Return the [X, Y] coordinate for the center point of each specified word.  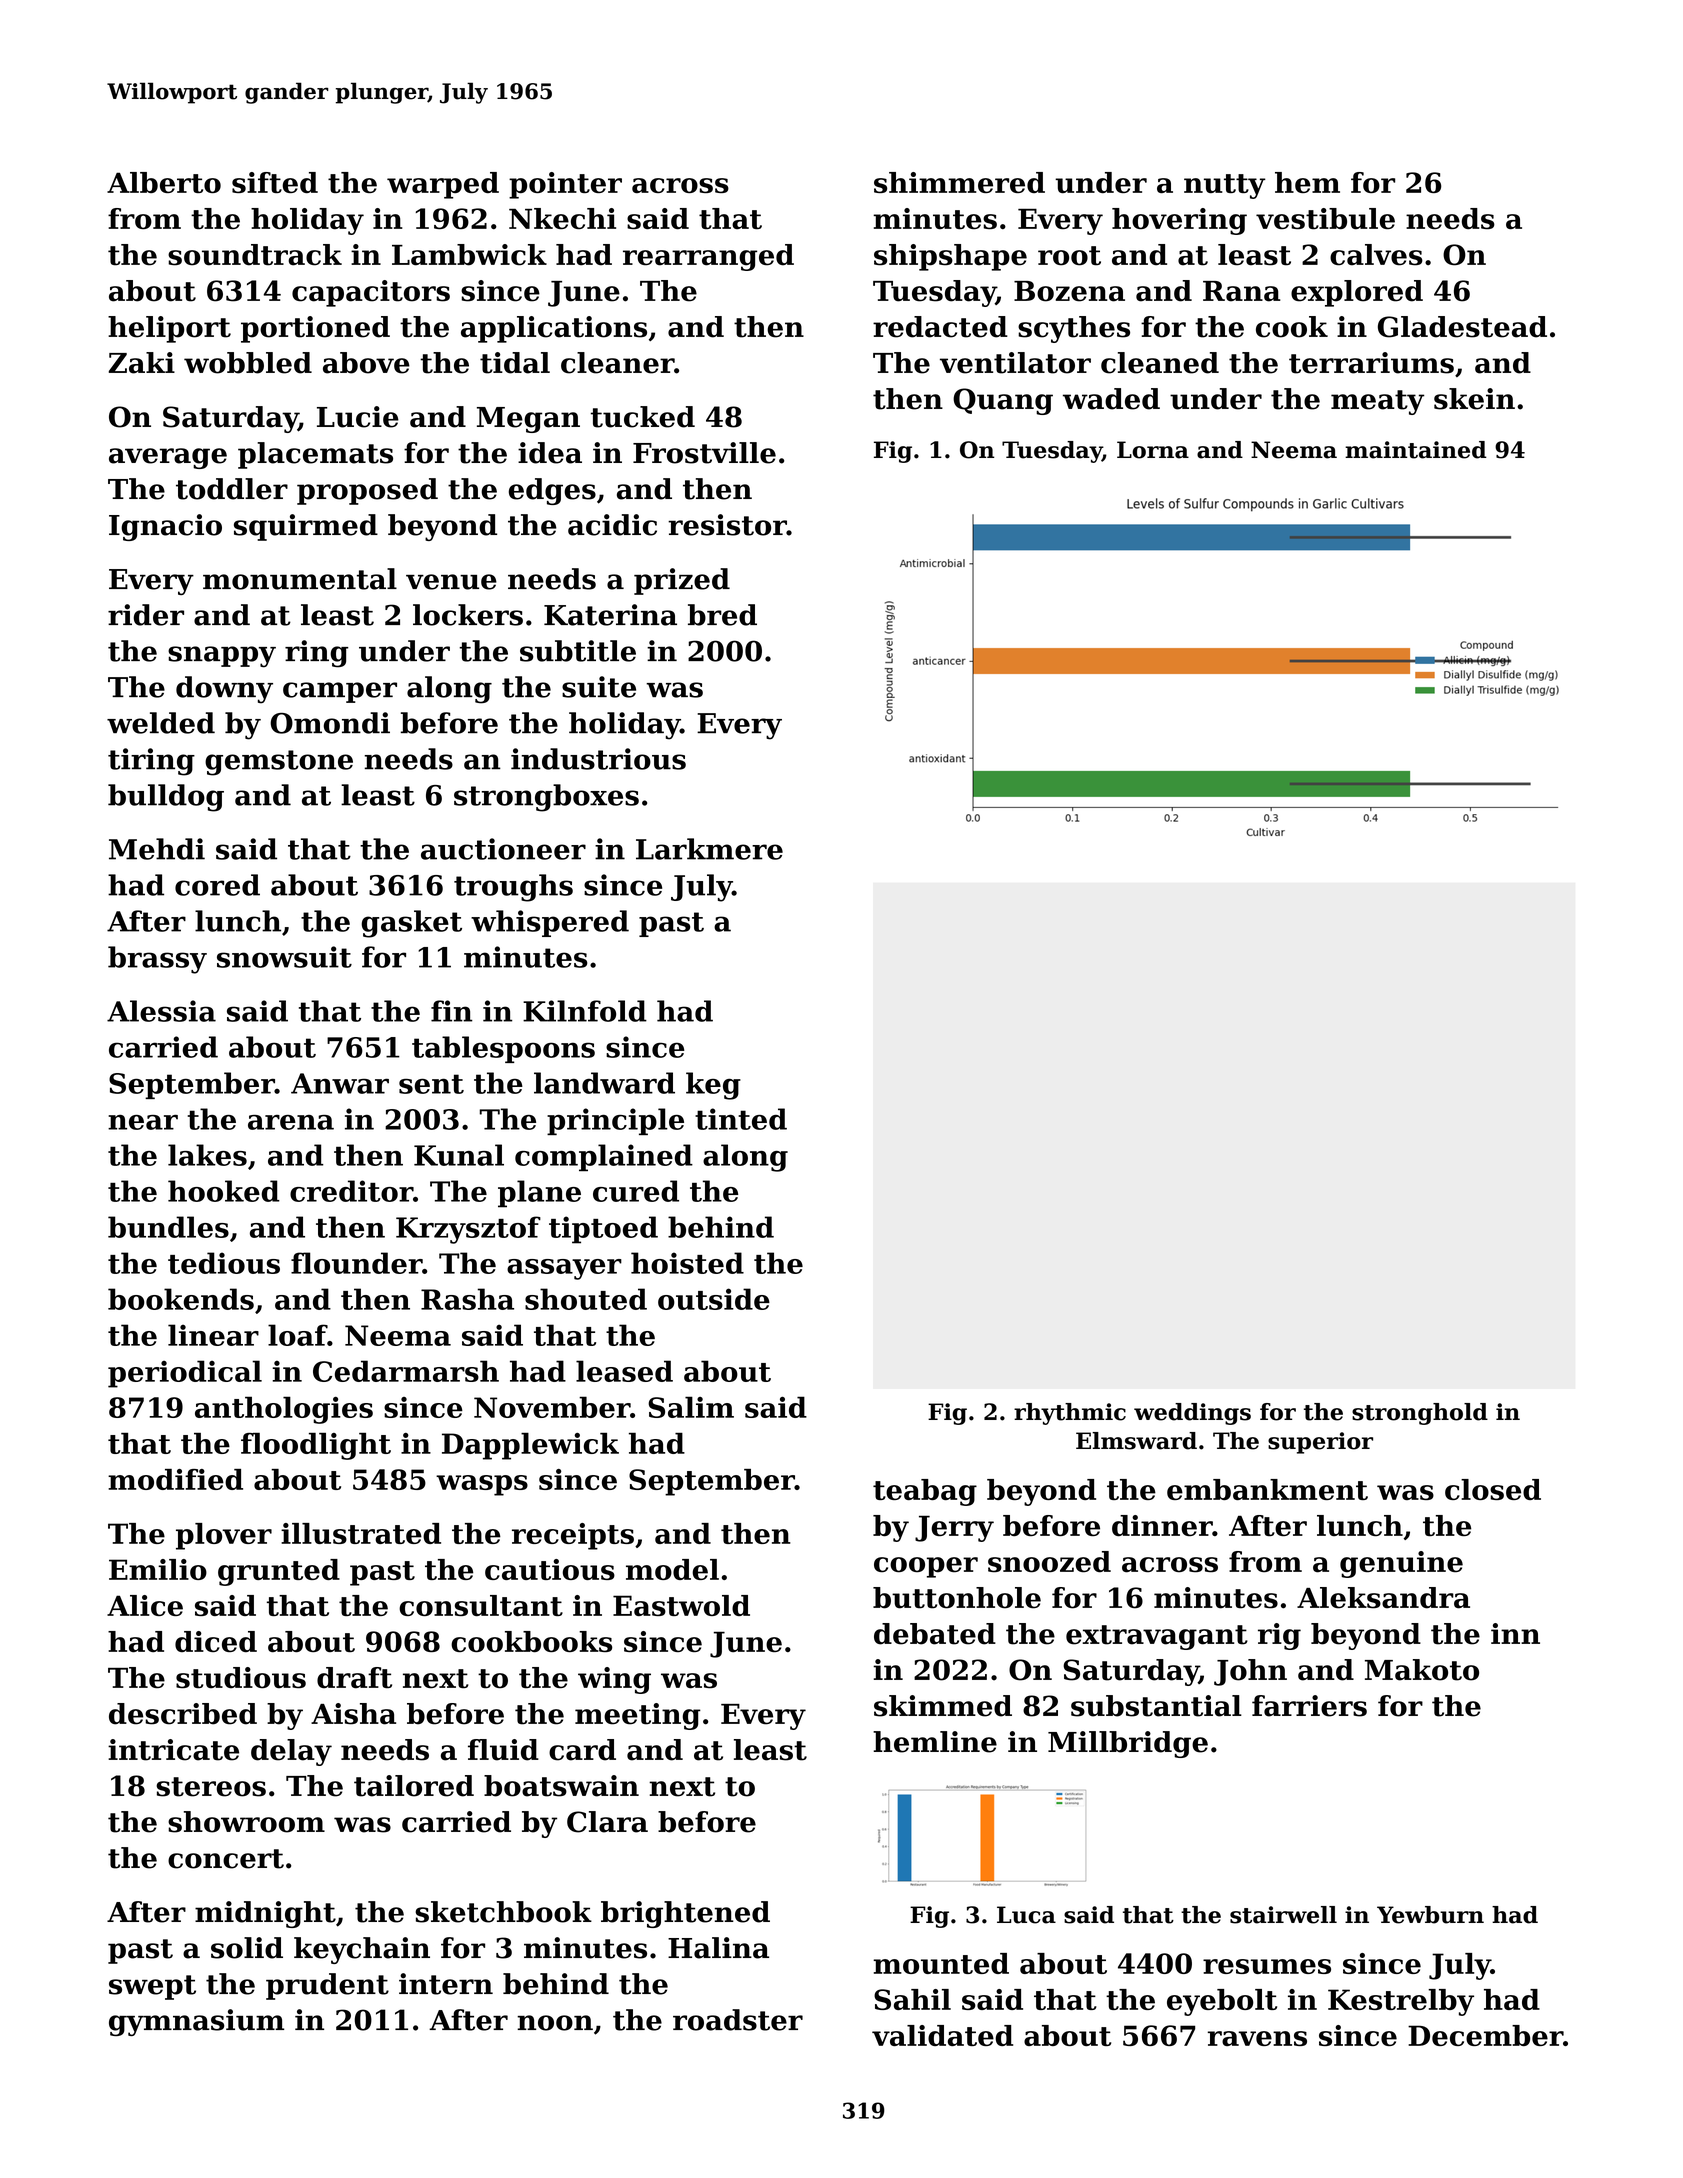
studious [241, 1678]
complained [604, 1157]
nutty [1225, 186]
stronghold [1420, 1414]
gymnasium [196, 2022]
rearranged [708, 257]
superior [1320, 1443]
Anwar [340, 1083]
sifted [275, 182]
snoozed [1049, 1562]
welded [161, 723]
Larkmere [709, 849]
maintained [1416, 450]
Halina [718, 1948]
